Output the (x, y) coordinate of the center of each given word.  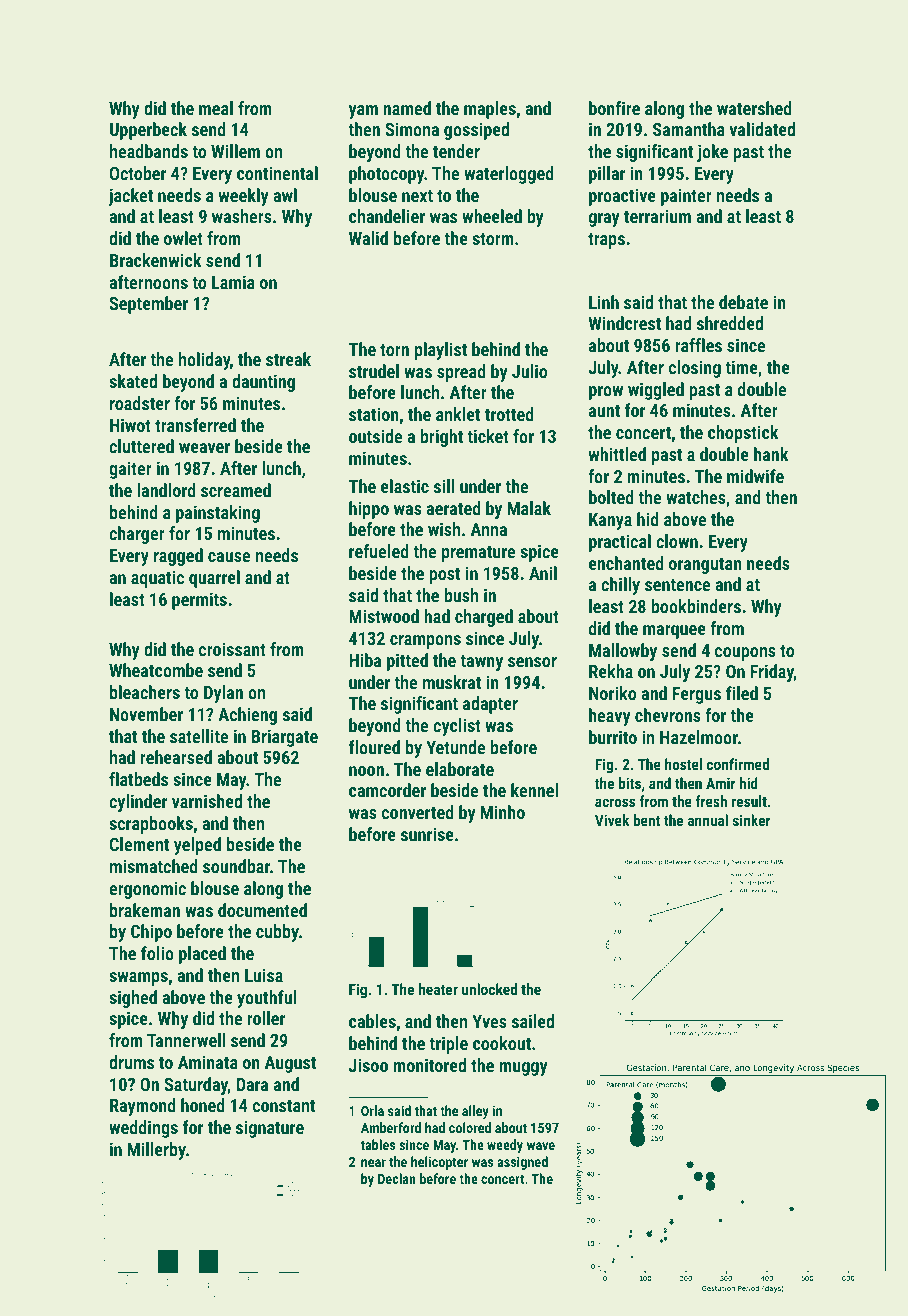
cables (372, 1021)
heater (438, 989)
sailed (533, 1021)
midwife (755, 476)
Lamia (233, 282)
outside (375, 436)
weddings (143, 1129)
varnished (207, 801)
